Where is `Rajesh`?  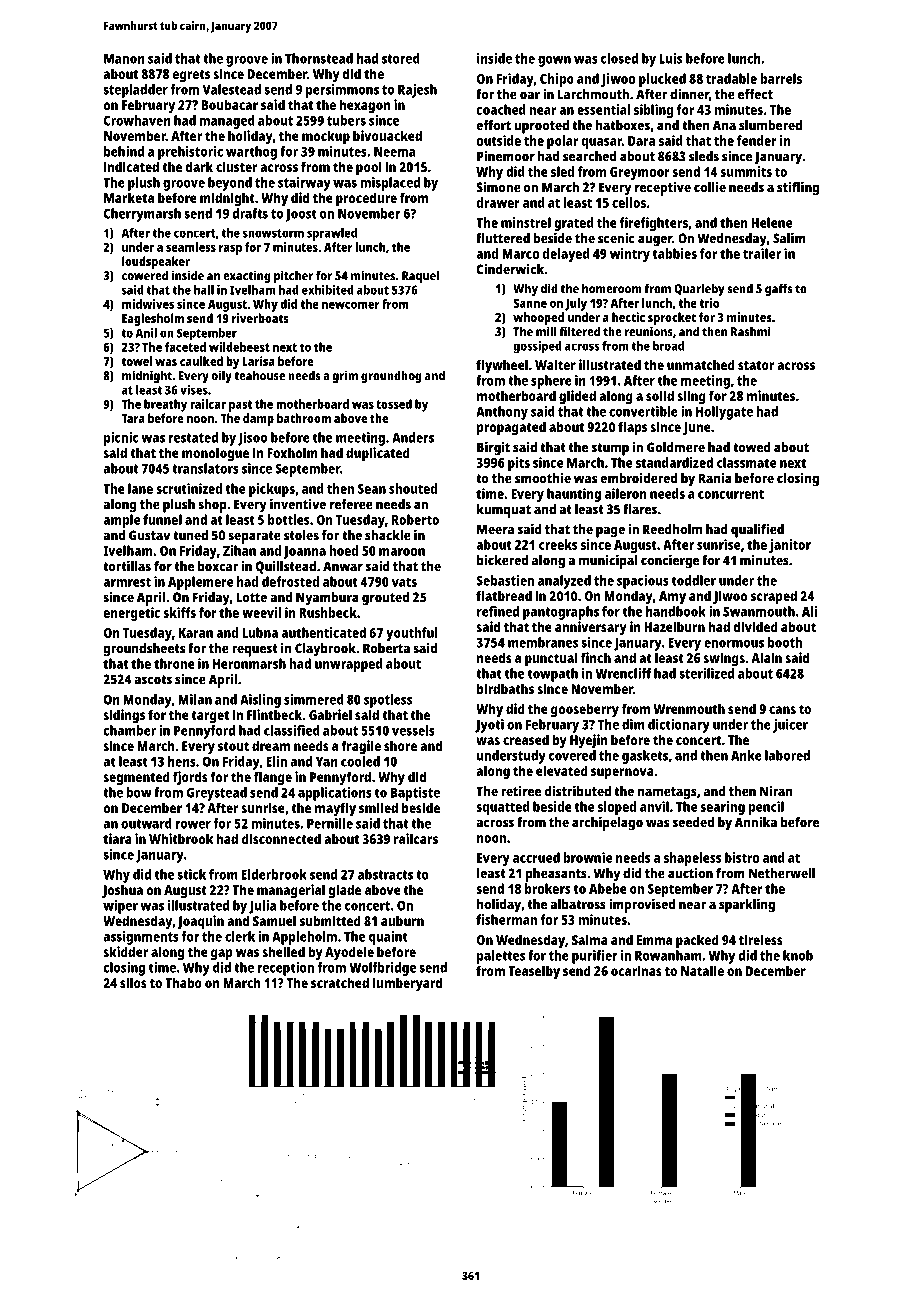 Rajesh is located at coordinates (417, 91).
